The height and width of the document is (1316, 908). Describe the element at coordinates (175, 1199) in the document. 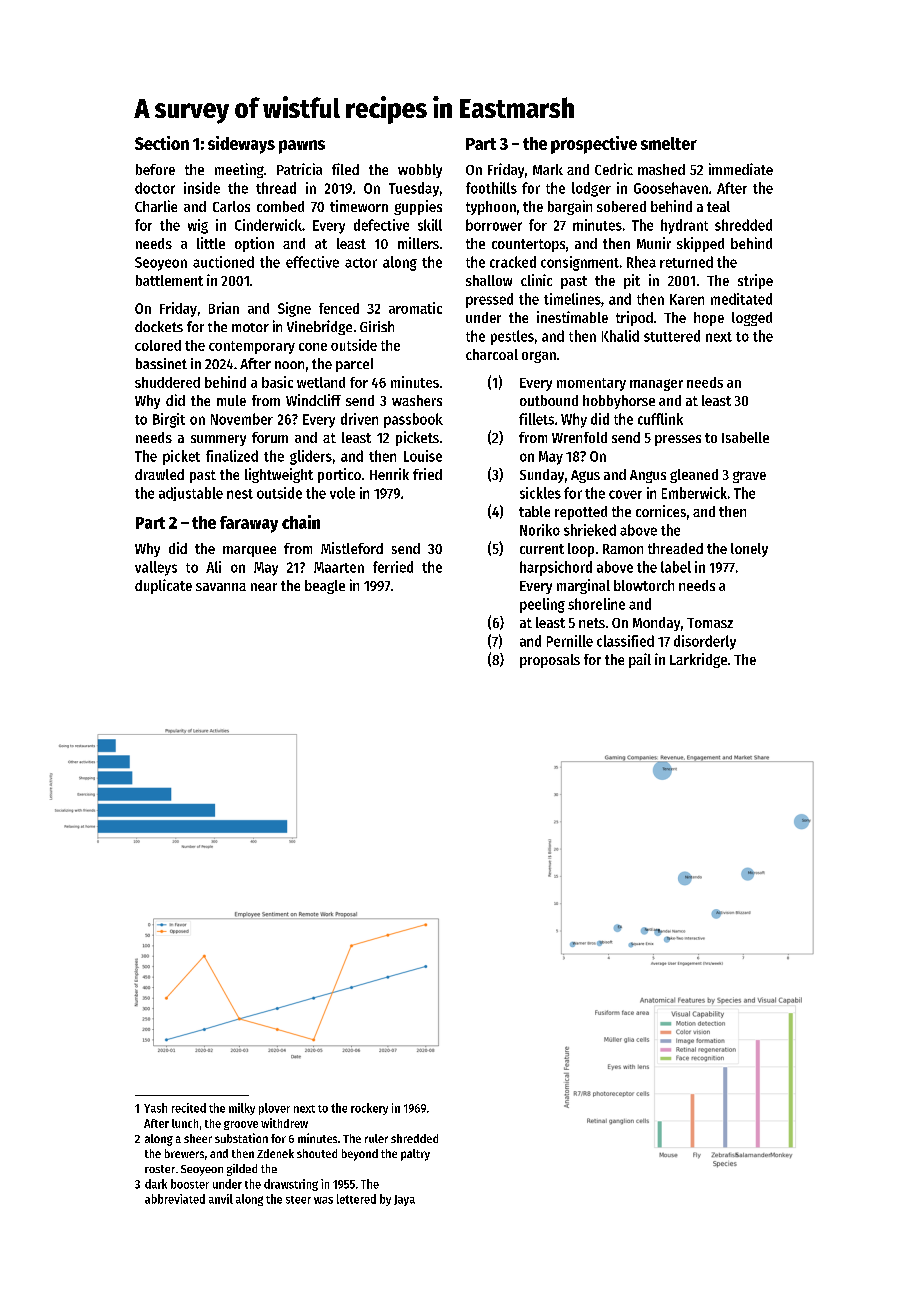

I see `abbreviated` at that location.
